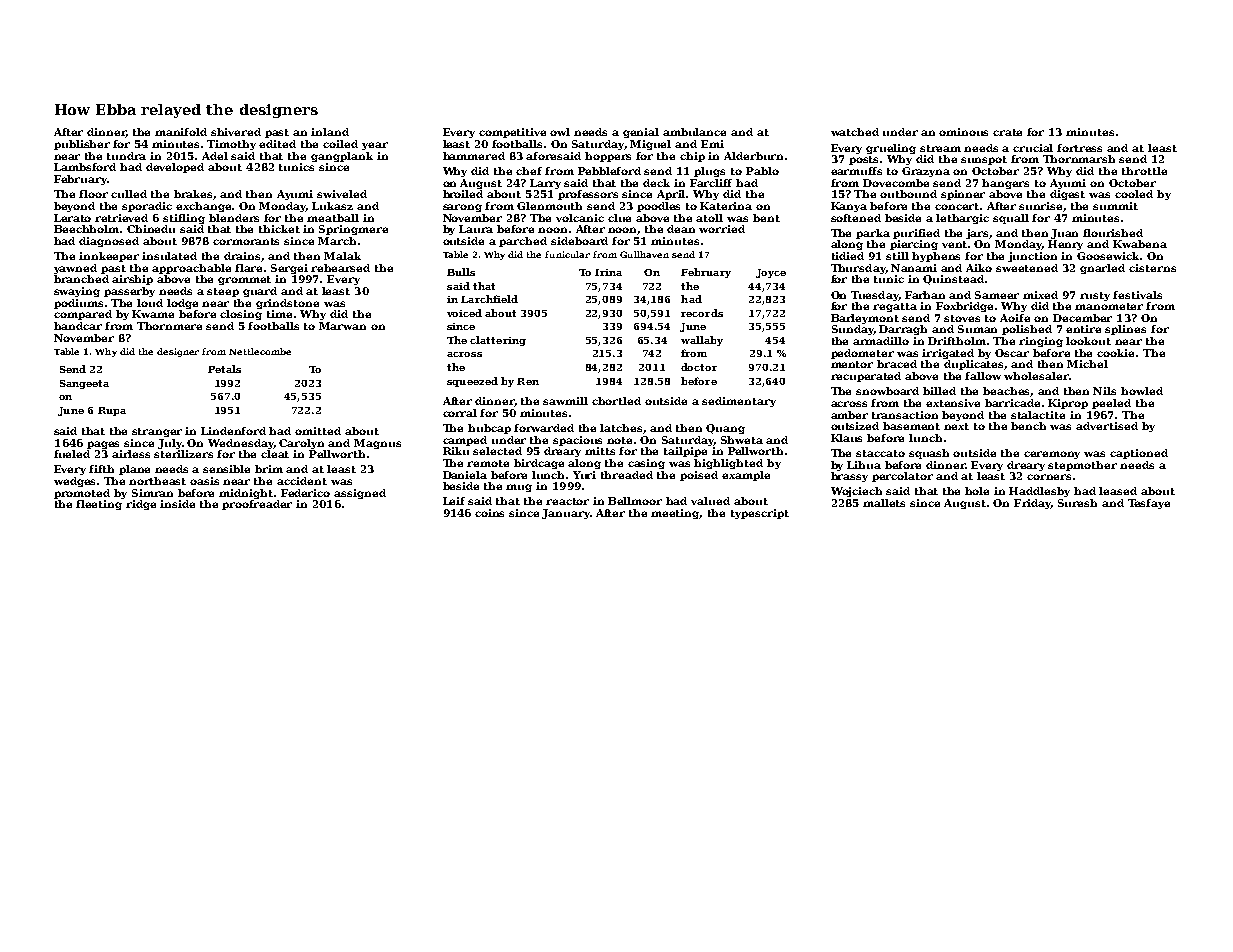  Describe the element at coordinates (675, 514) in the screenshot. I see `meeting` at that location.
